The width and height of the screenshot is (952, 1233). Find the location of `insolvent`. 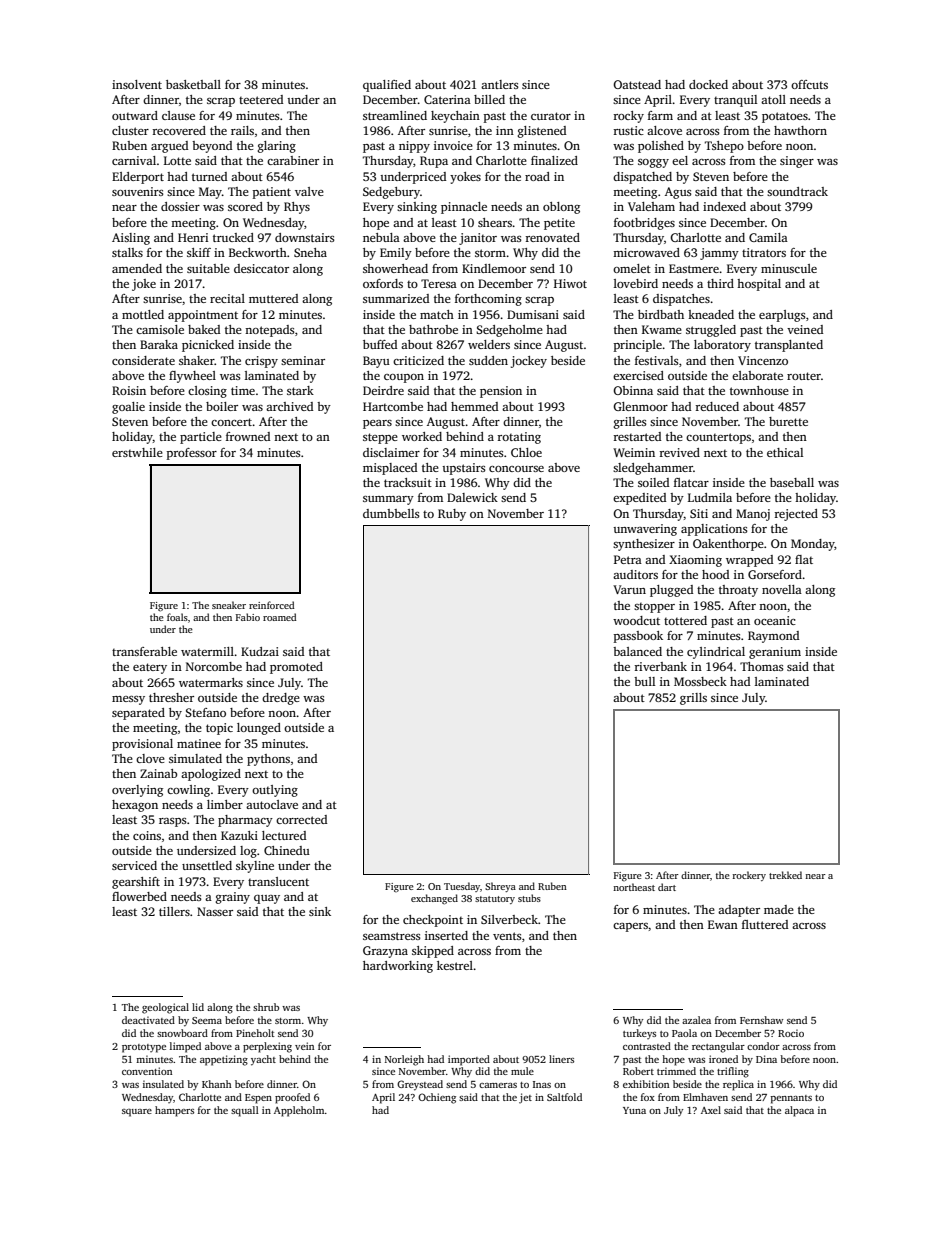

insolvent is located at coordinates (137, 84).
